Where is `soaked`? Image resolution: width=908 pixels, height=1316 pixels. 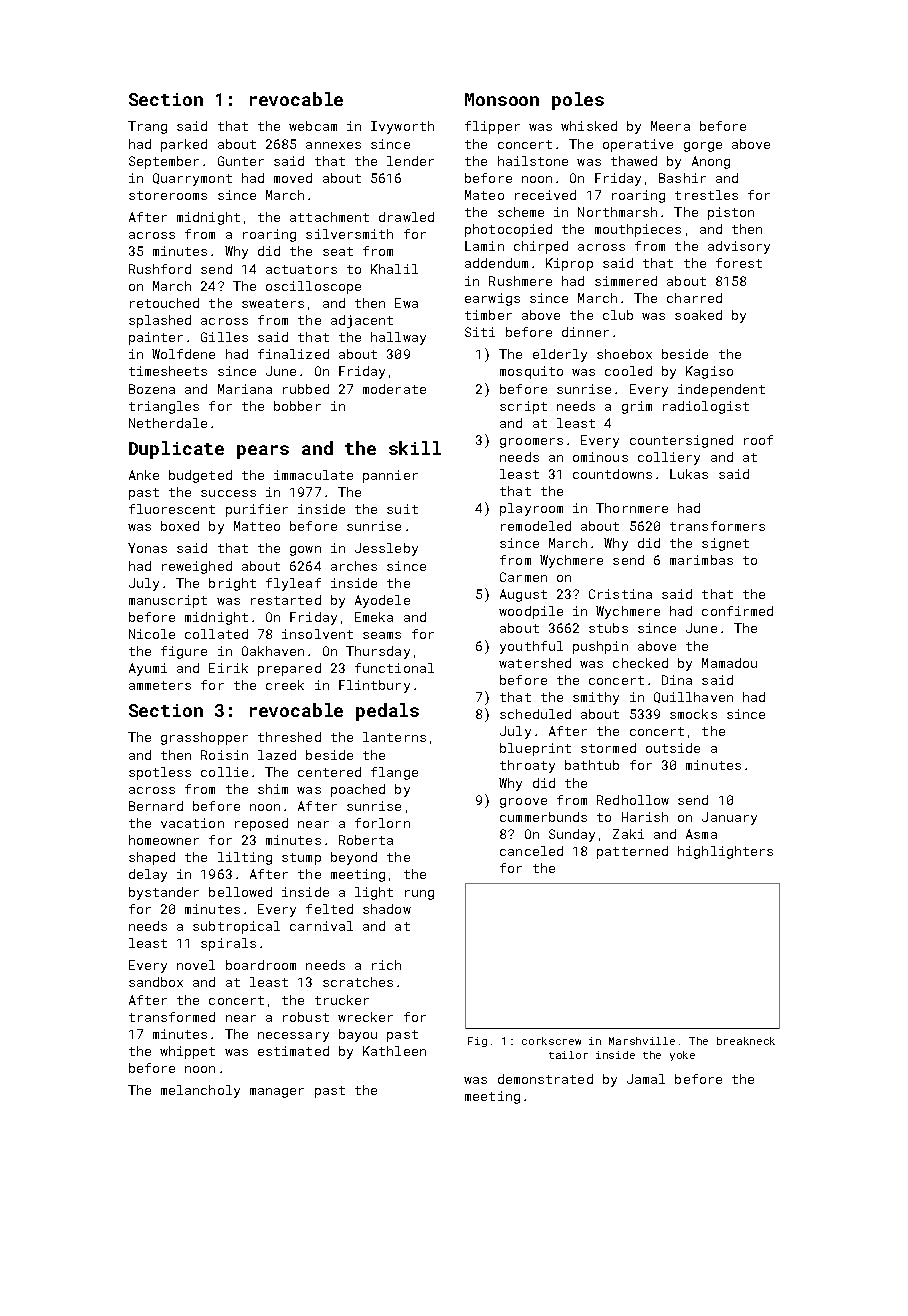 soaked is located at coordinates (698, 315).
